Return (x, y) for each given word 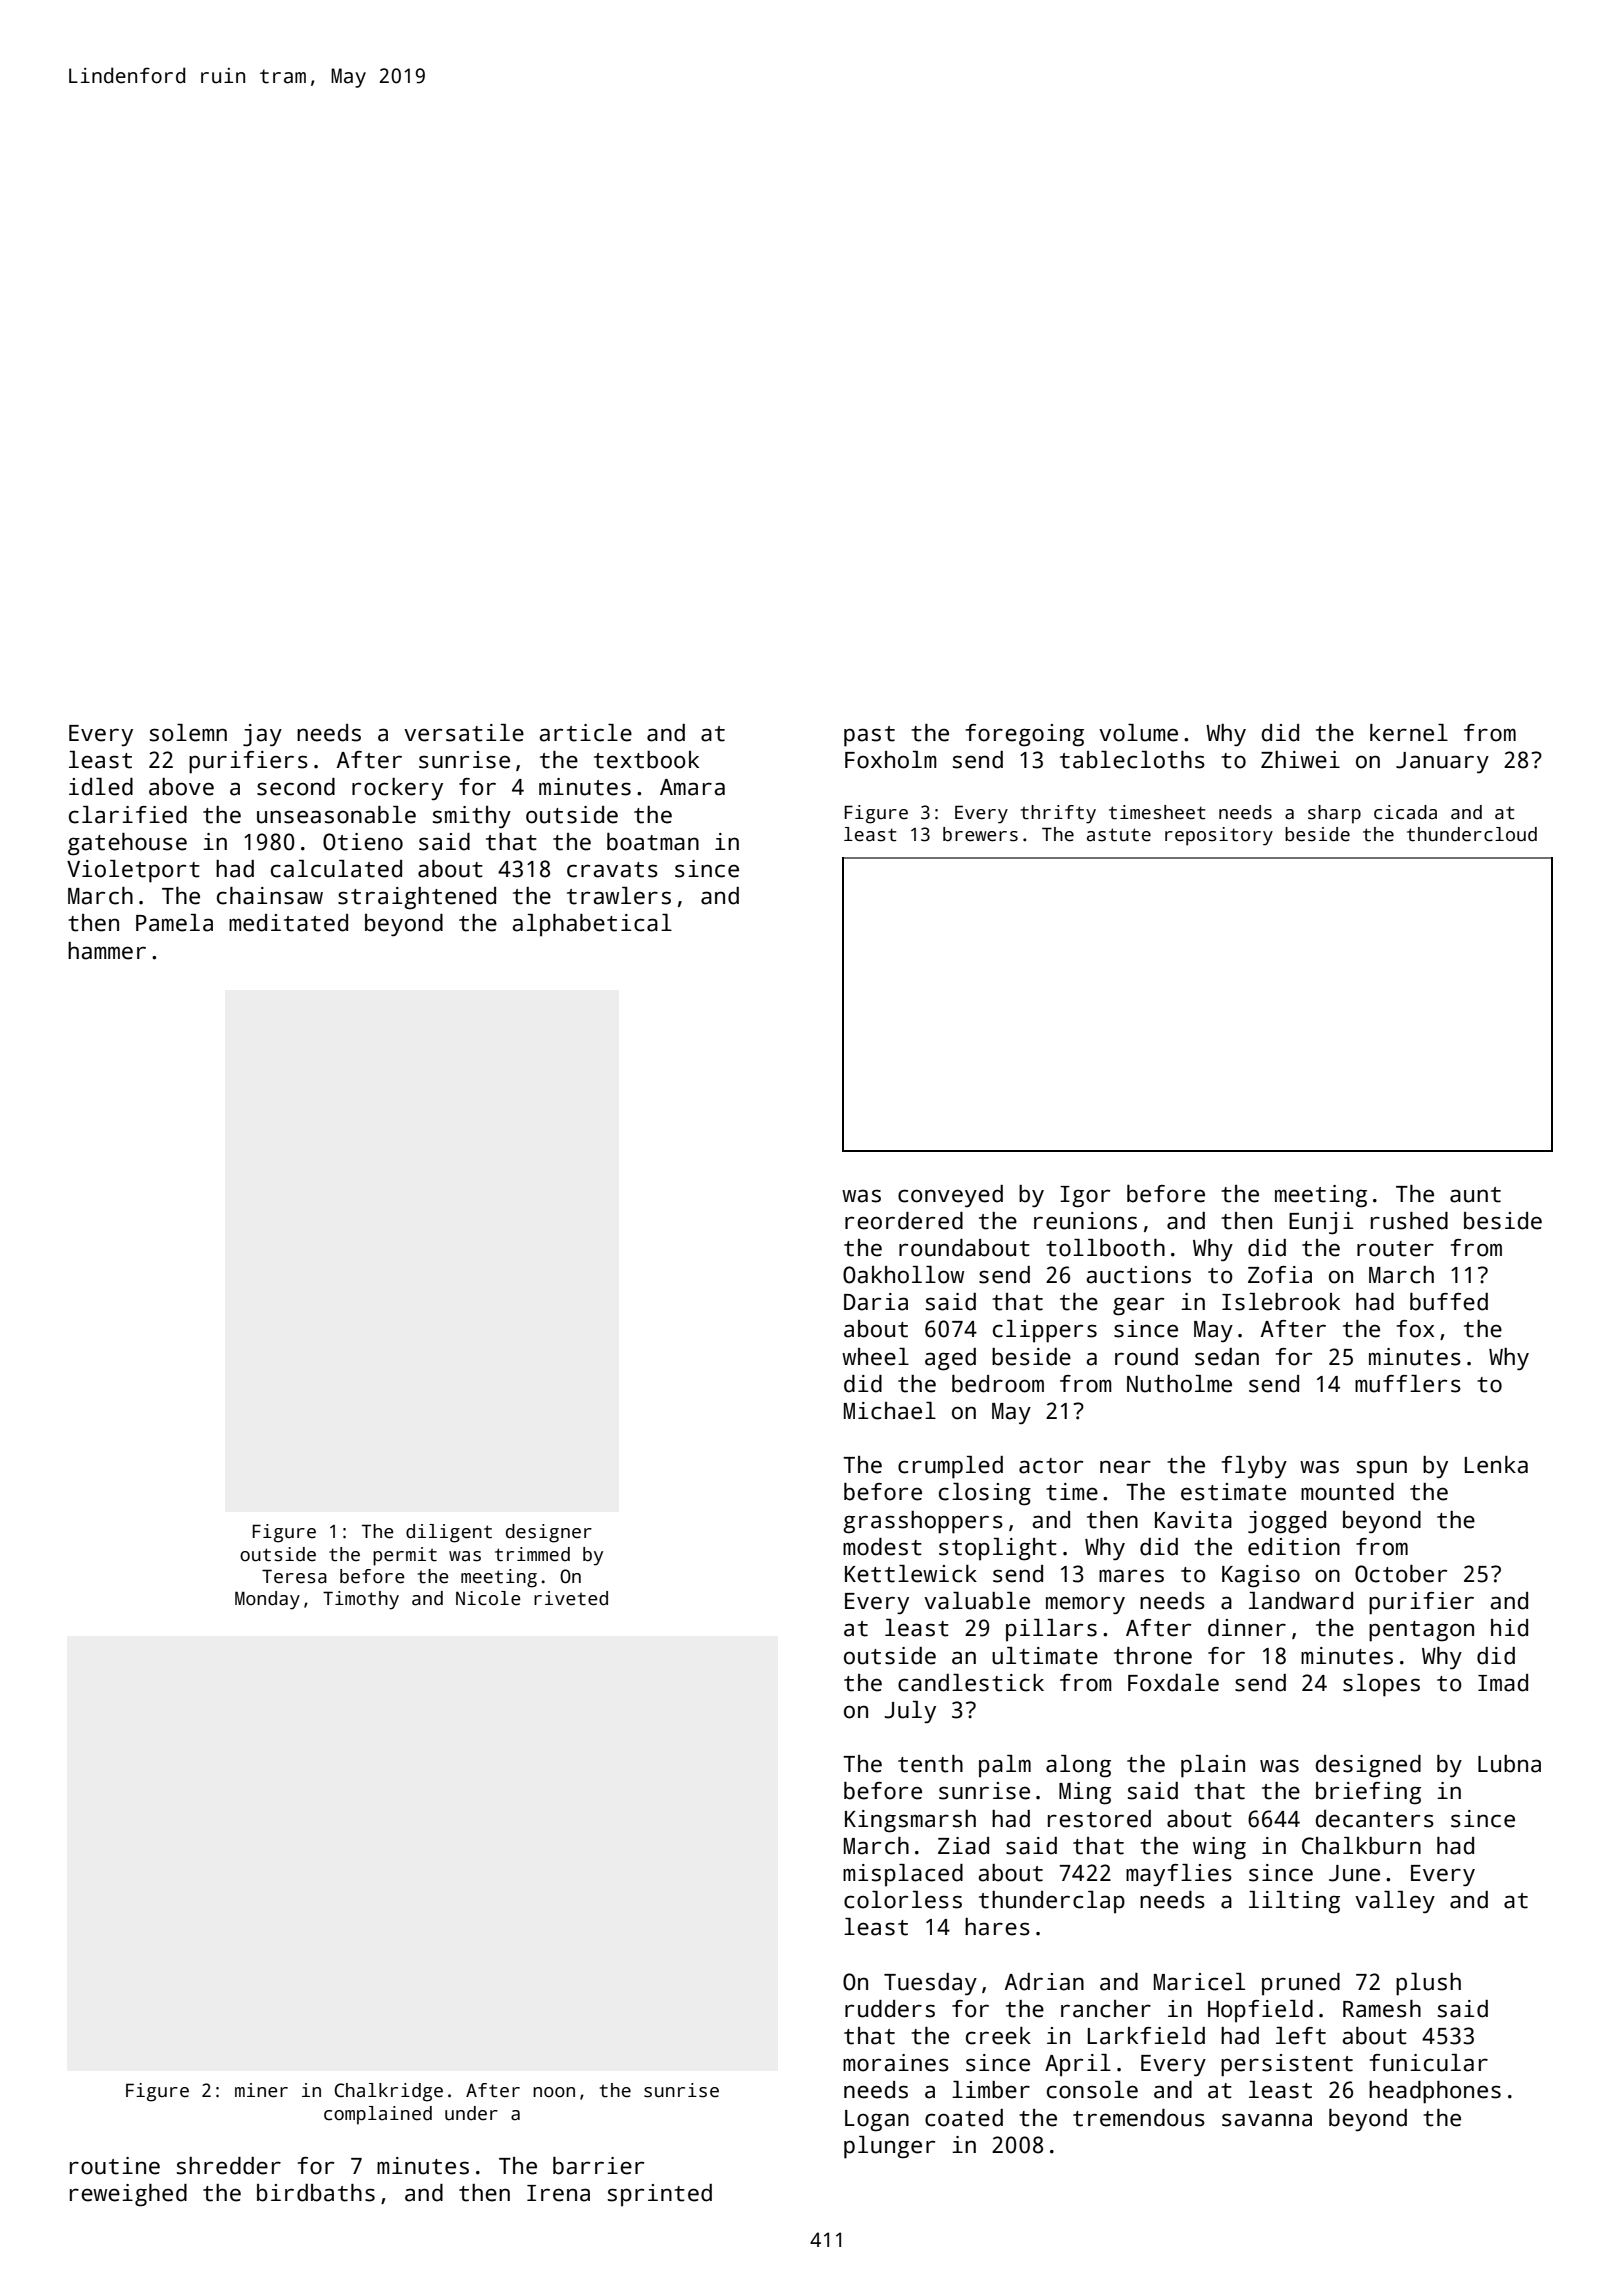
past (869, 736)
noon (554, 2092)
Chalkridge (388, 2092)
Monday (267, 1600)
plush (1428, 1984)
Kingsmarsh (910, 1821)
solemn (188, 733)
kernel (1409, 733)
